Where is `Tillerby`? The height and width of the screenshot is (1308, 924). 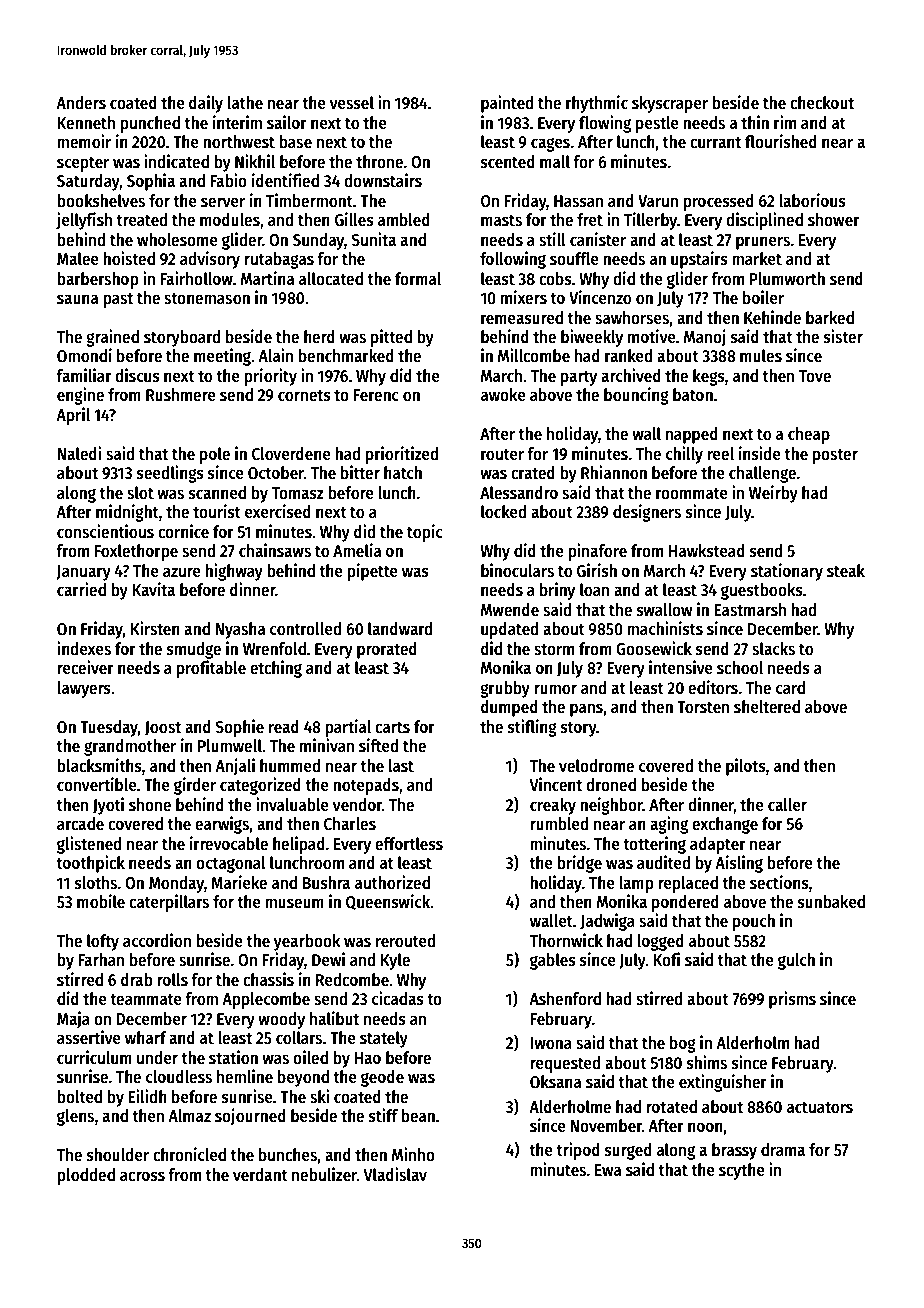
Tillerby is located at coordinates (650, 221).
